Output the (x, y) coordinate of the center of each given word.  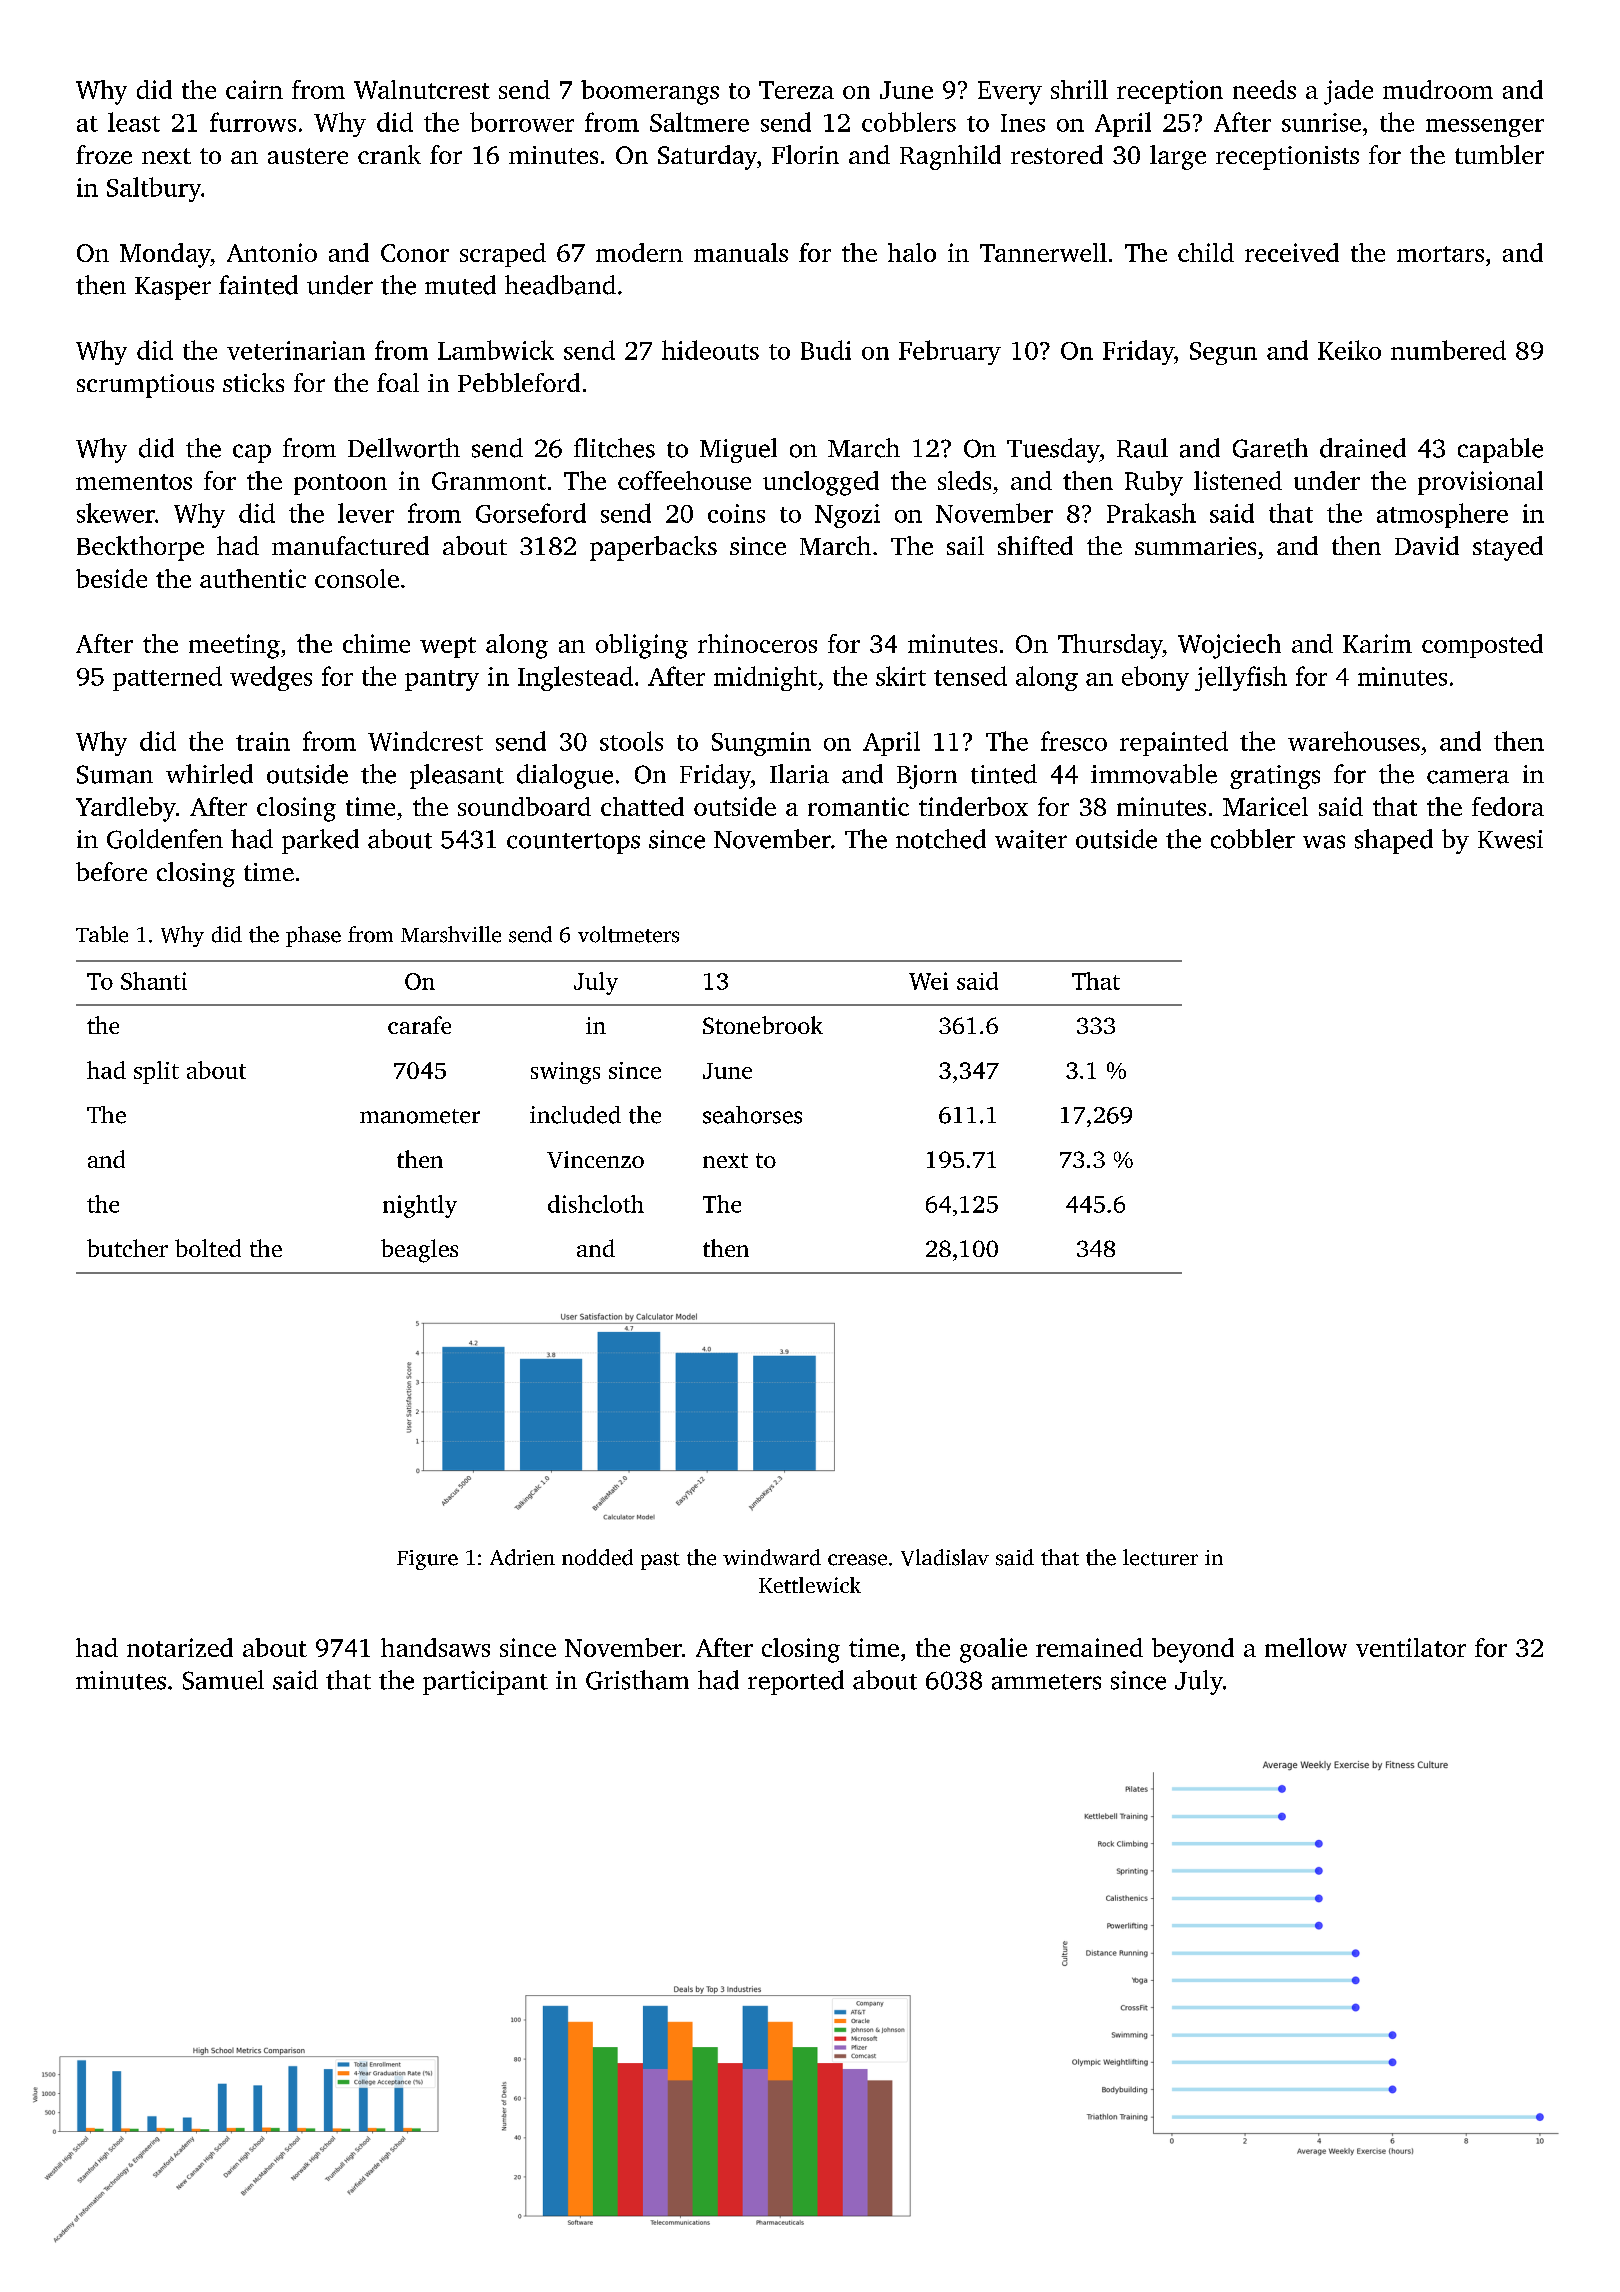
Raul (1142, 448)
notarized (180, 1647)
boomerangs (650, 92)
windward (772, 1557)
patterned (167, 678)
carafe (419, 1025)
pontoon (340, 484)
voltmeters (628, 934)
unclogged (821, 483)
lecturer (1160, 1557)
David (1427, 545)
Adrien (522, 1557)
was (1324, 842)
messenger (1485, 128)
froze (104, 154)
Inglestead (575, 678)
